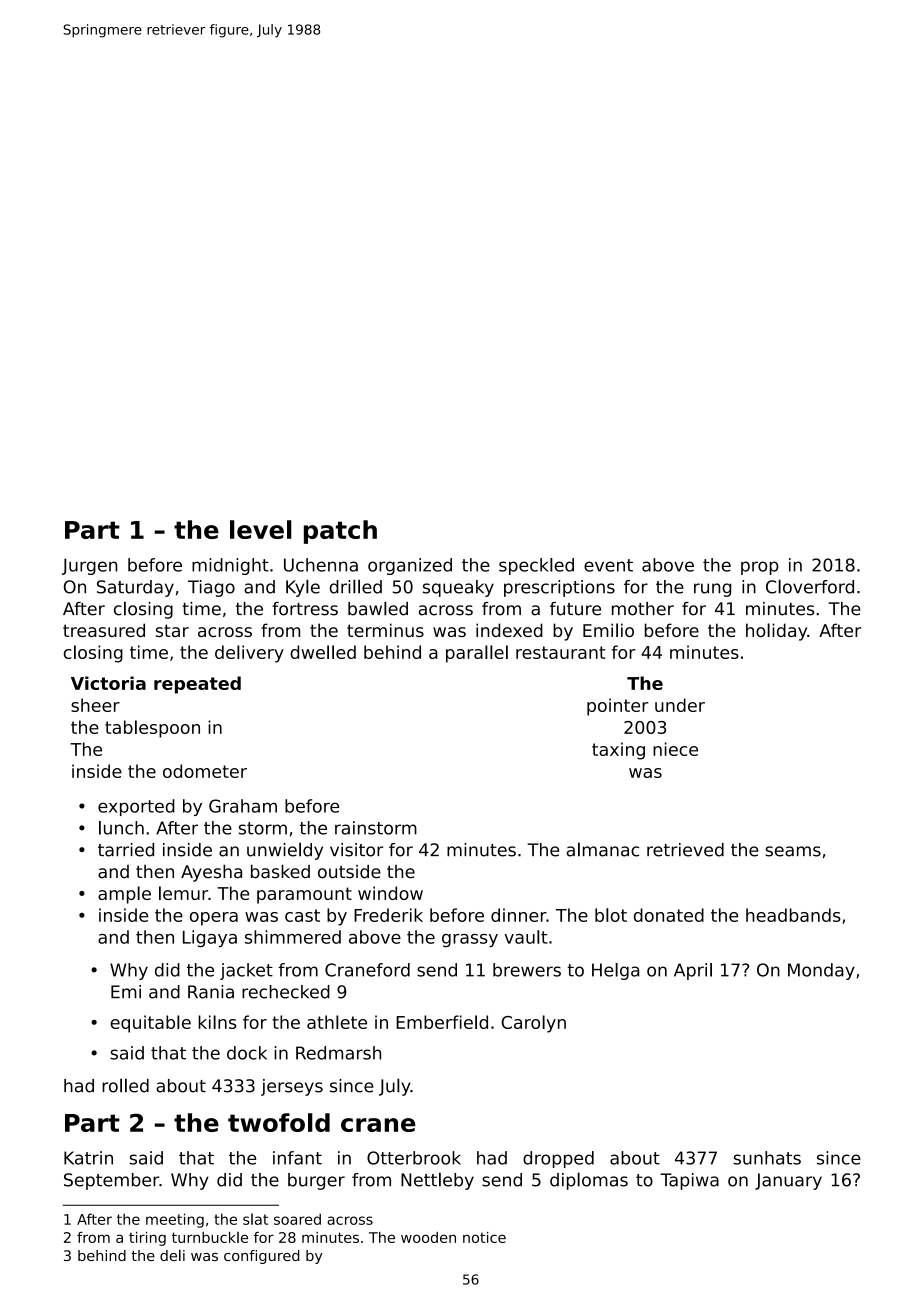  What do you see at coordinates (135, 588) in the page?
I see `Saturday` at bounding box center [135, 588].
